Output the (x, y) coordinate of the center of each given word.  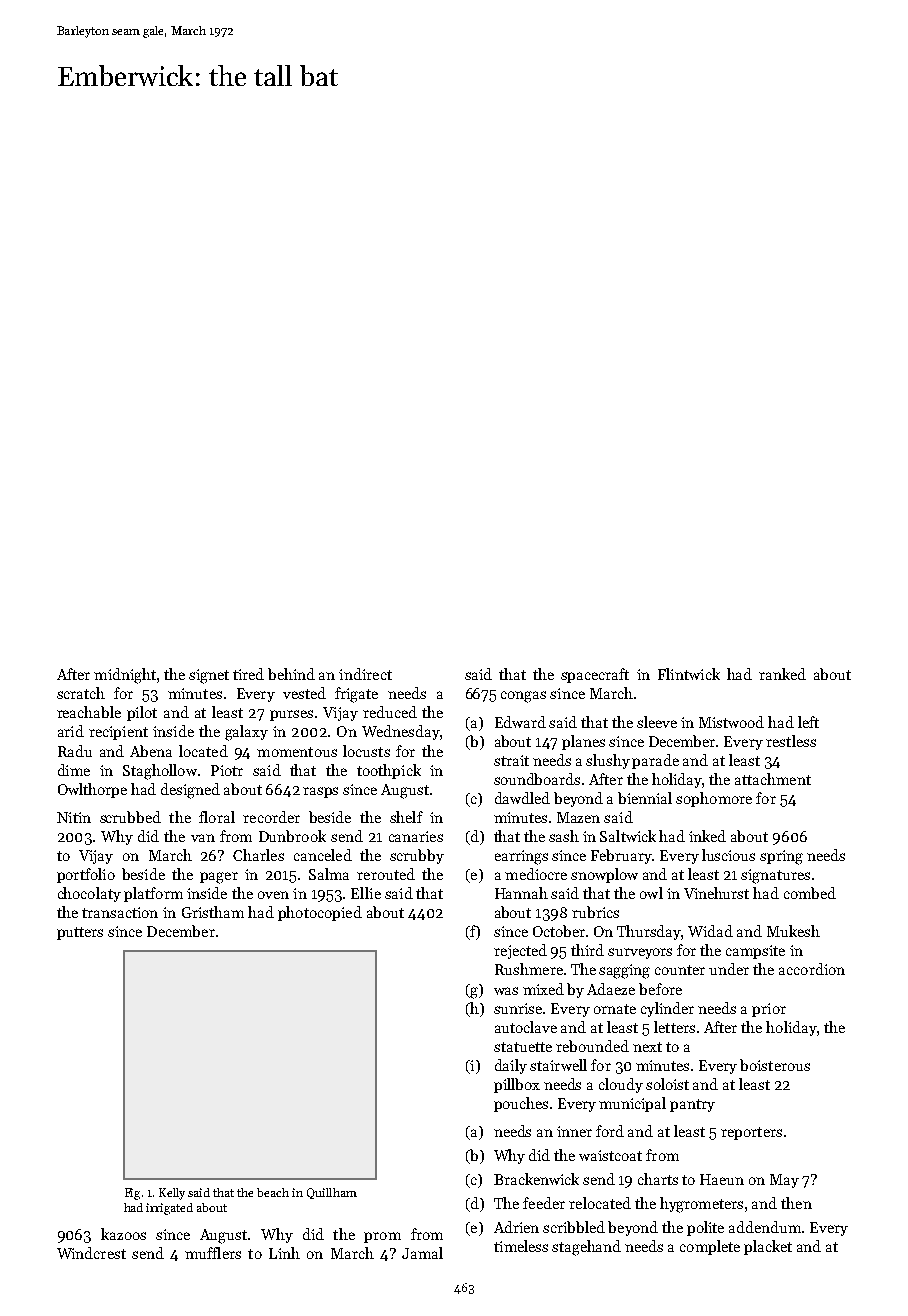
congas (523, 697)
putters (80, 933)
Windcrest (91, 1253)
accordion (812, 969)
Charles (258, 855)
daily (511, 1066)
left (808, 722)
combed (810, 893)
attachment (773, 779)
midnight (125, 676)
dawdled (522, 798)
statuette (523, 1047)
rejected (520, 951)
